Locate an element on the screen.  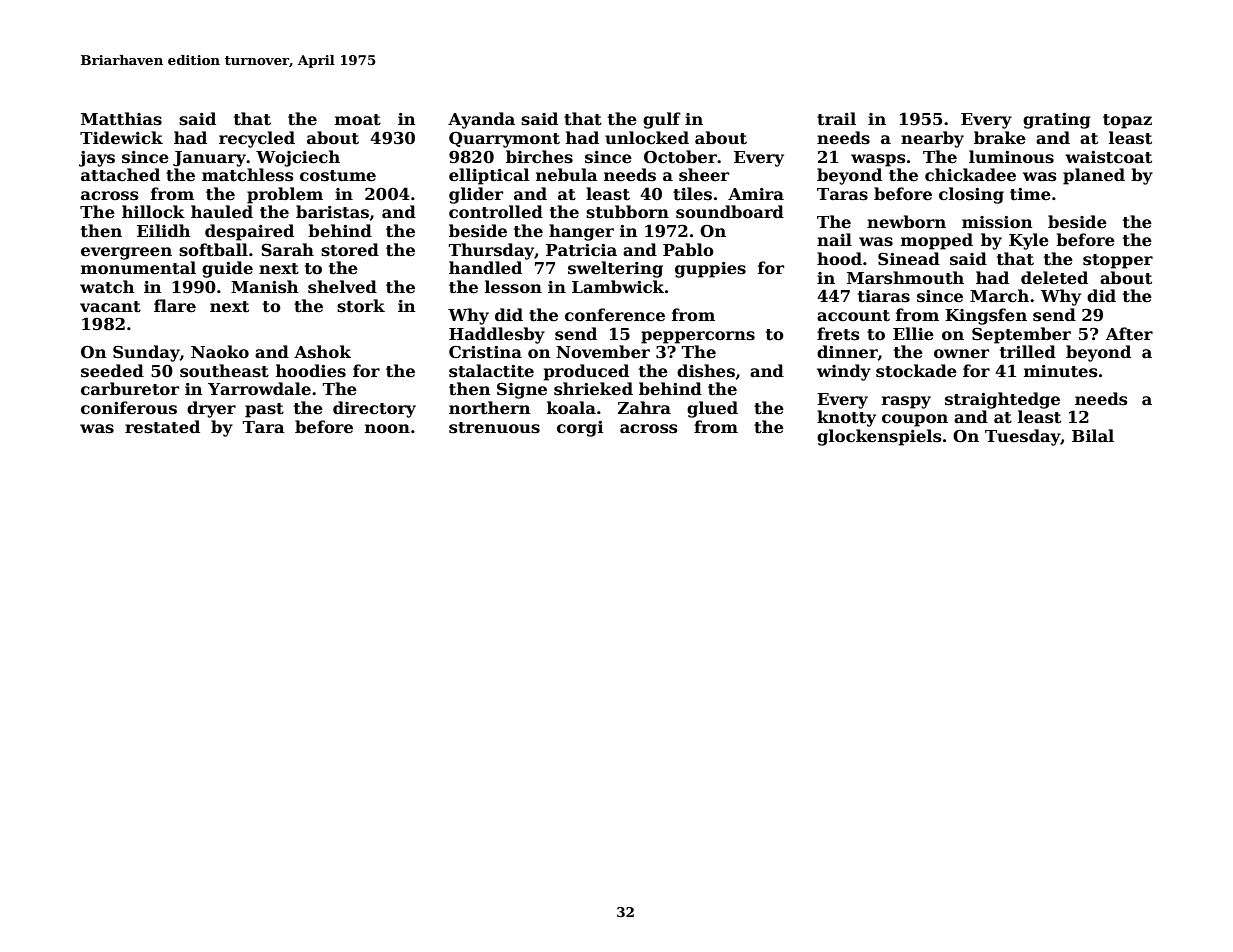
January is located at coordinates (209, 159).
